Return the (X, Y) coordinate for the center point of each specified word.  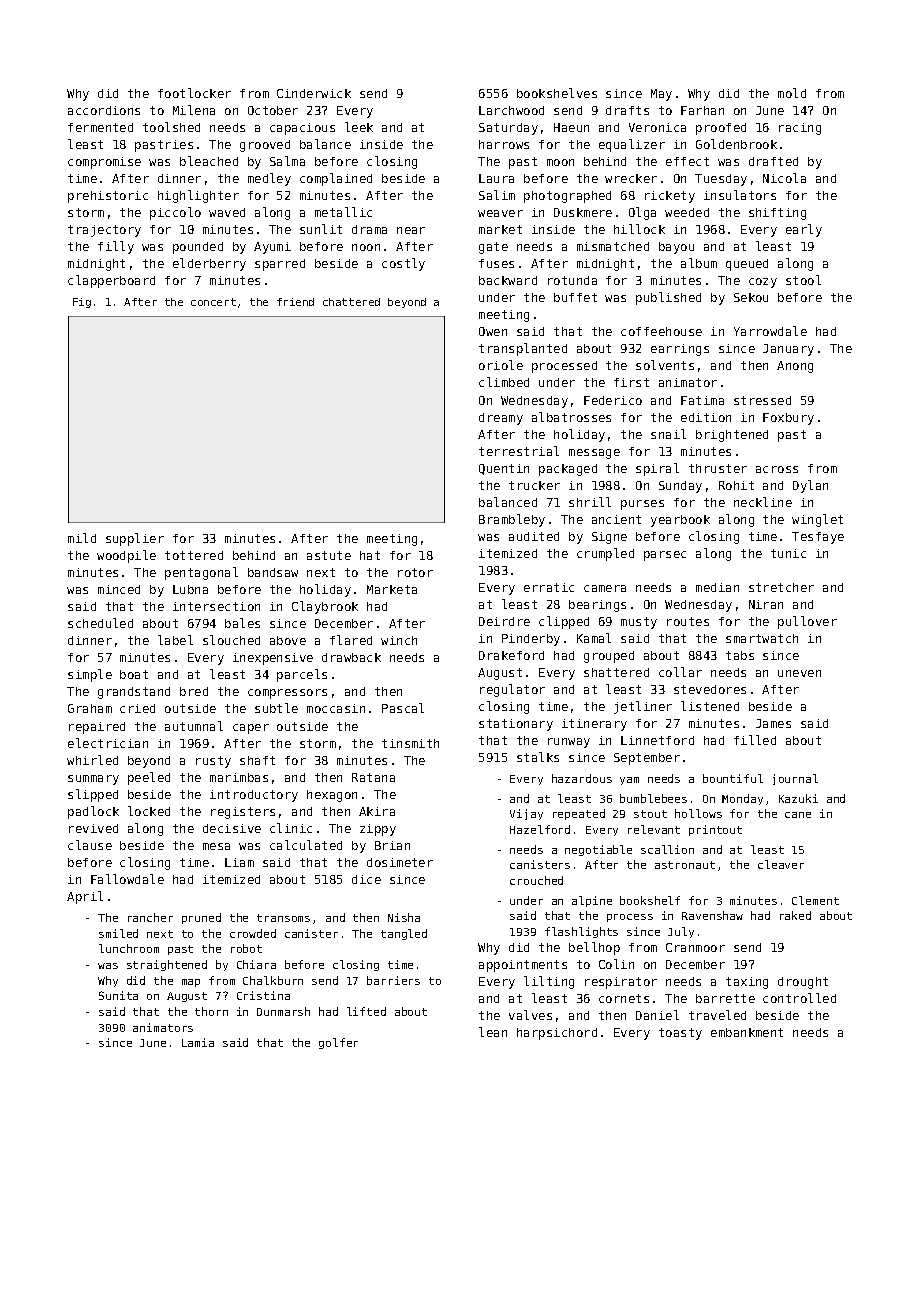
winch (399, 640)
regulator (512, 690)
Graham (90, 708)
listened (710, 706)
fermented (100, 127)
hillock (639, 229)
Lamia (198, 1042)
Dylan (810, 486)
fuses (496, 263)
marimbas (239, 777)
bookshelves (557, 93)
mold (792, 93)
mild (82, 538)
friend (295, 302)
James (773, 723)
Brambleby (512, 520)
